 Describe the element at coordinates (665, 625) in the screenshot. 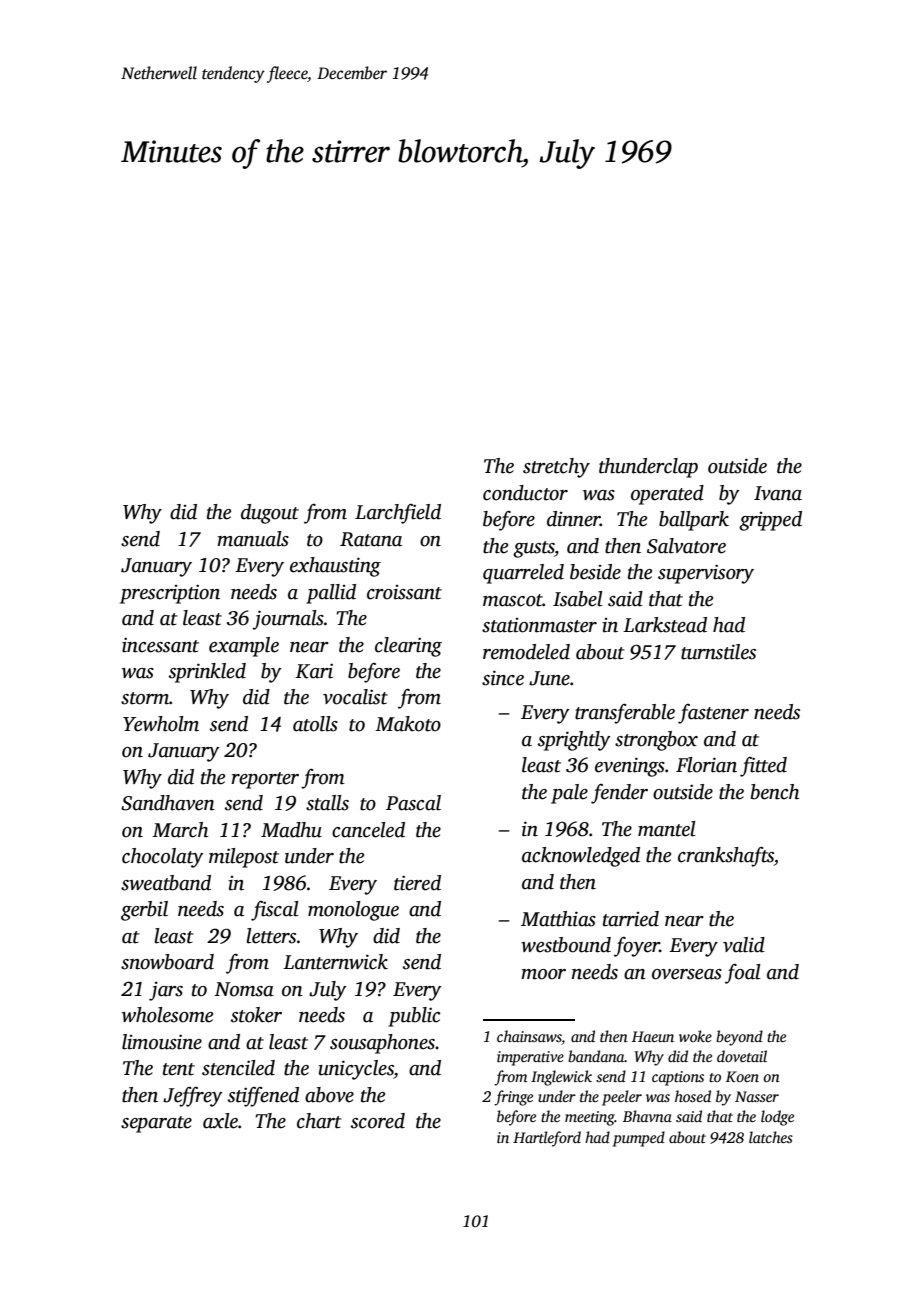

I see `Larkstead` at that location.
